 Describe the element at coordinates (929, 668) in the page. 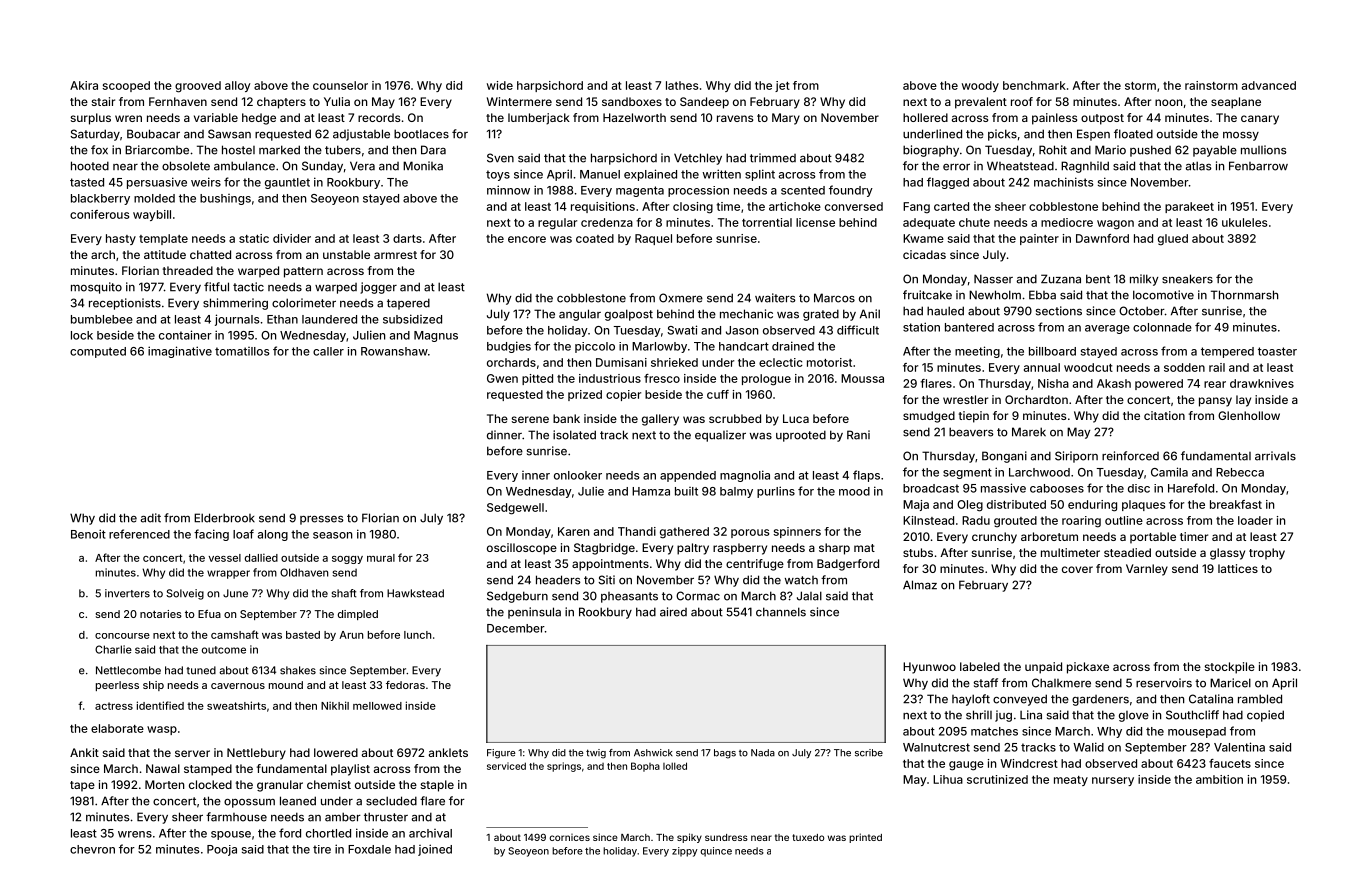

I see `Hyunwoo` at that location.
